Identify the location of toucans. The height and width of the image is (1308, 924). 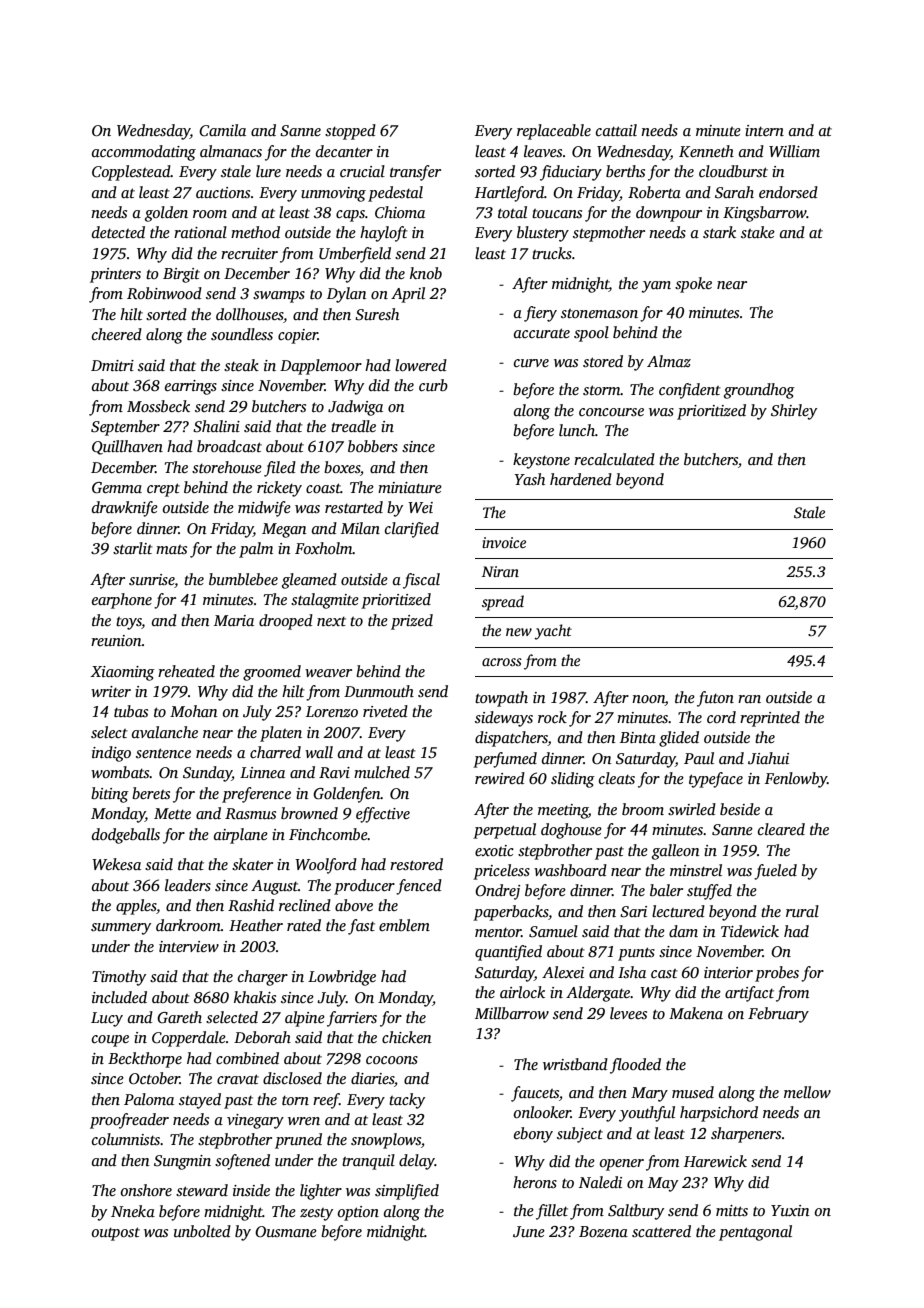
(557, 213).
